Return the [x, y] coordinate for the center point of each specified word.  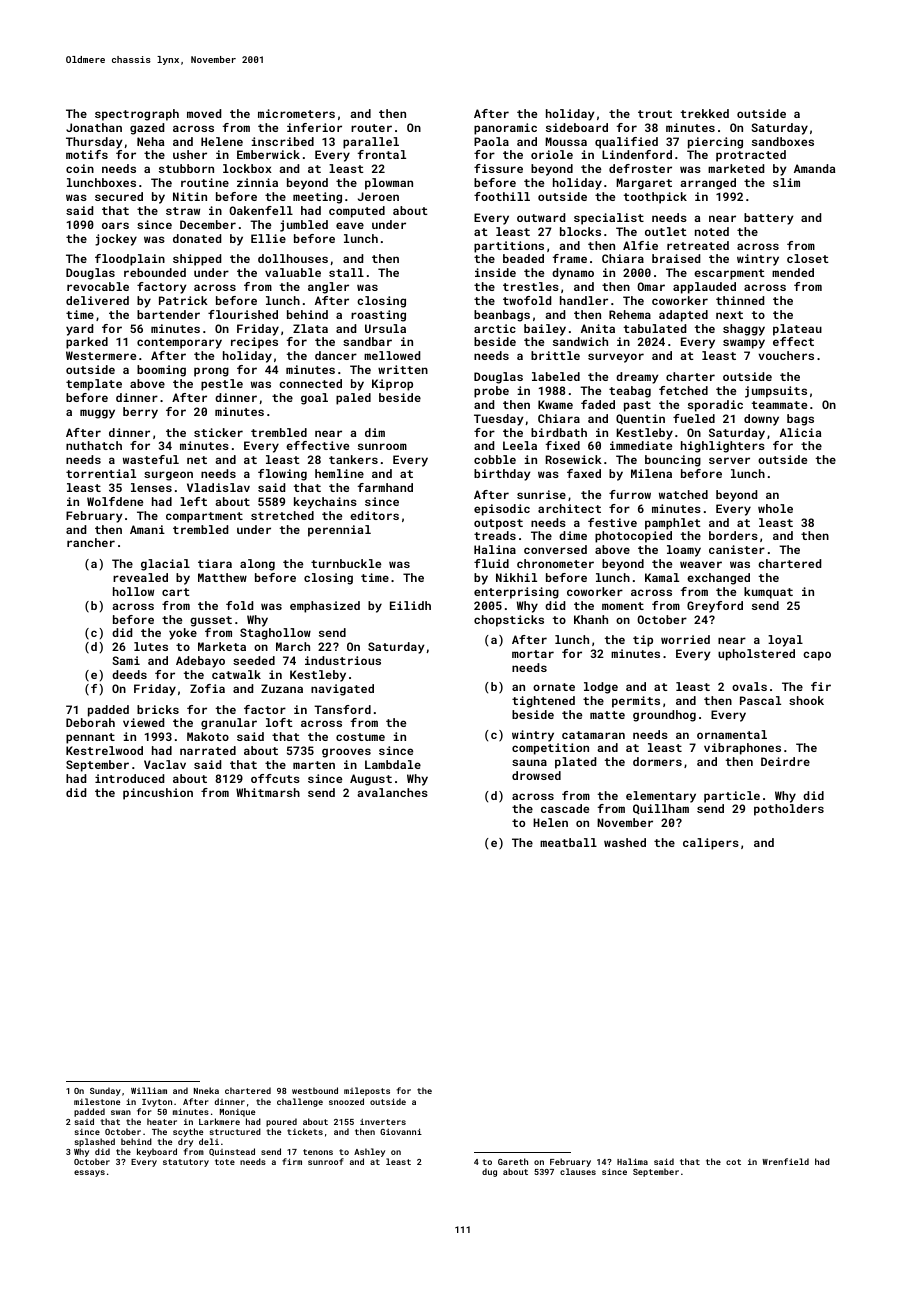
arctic [495, 328]
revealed [140, 577]
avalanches [392, 792]
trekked [704, 113]
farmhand [385, 487]
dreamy [637, 378]
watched [683, 494]
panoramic [505, 129]
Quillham [661, 809]
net [197, 460]
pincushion [158, 794]
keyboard [157, 1152]
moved [204, 113]
